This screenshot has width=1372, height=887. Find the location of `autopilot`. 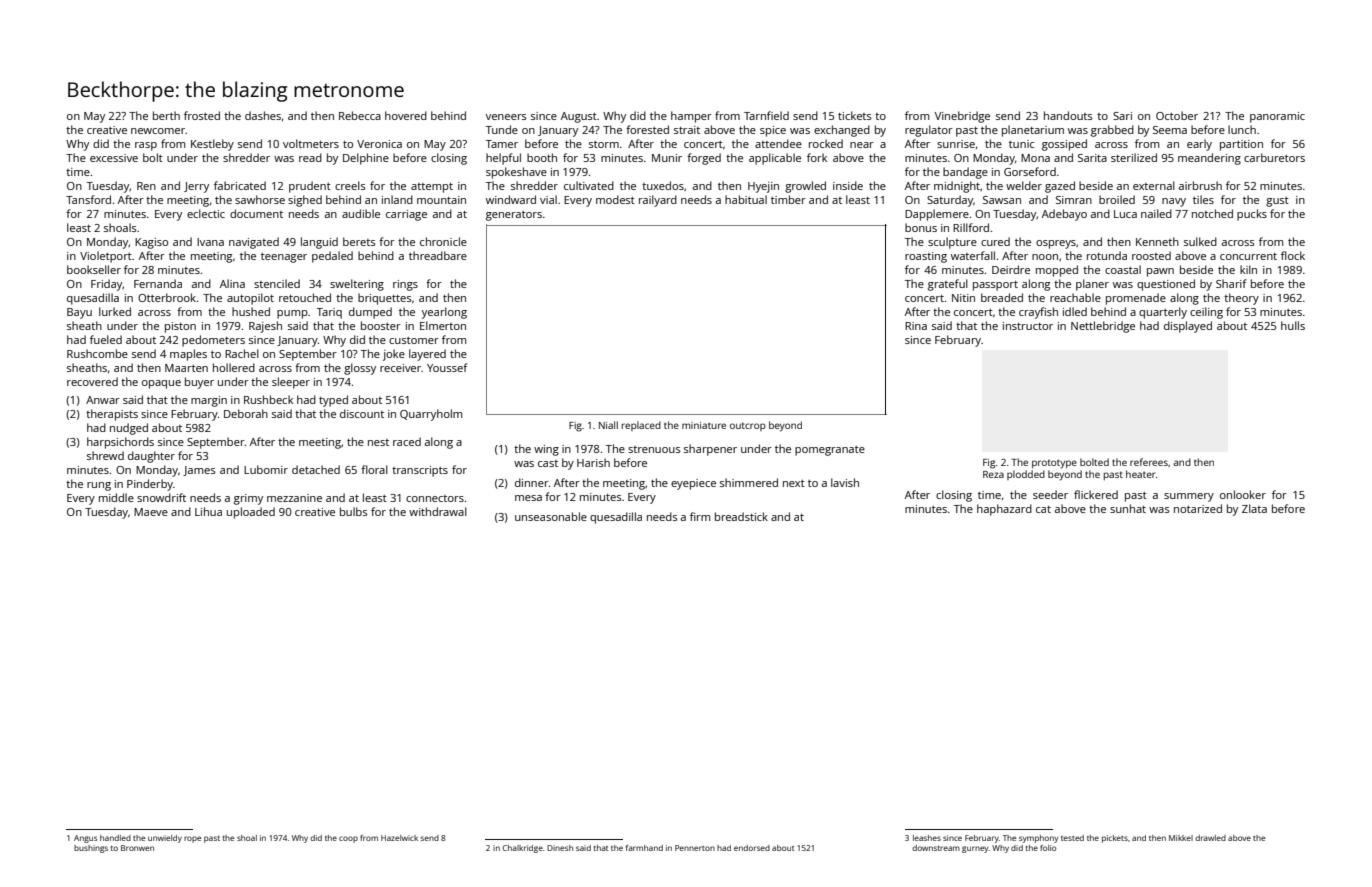

autopilot is located at coordinates (250, 299).
